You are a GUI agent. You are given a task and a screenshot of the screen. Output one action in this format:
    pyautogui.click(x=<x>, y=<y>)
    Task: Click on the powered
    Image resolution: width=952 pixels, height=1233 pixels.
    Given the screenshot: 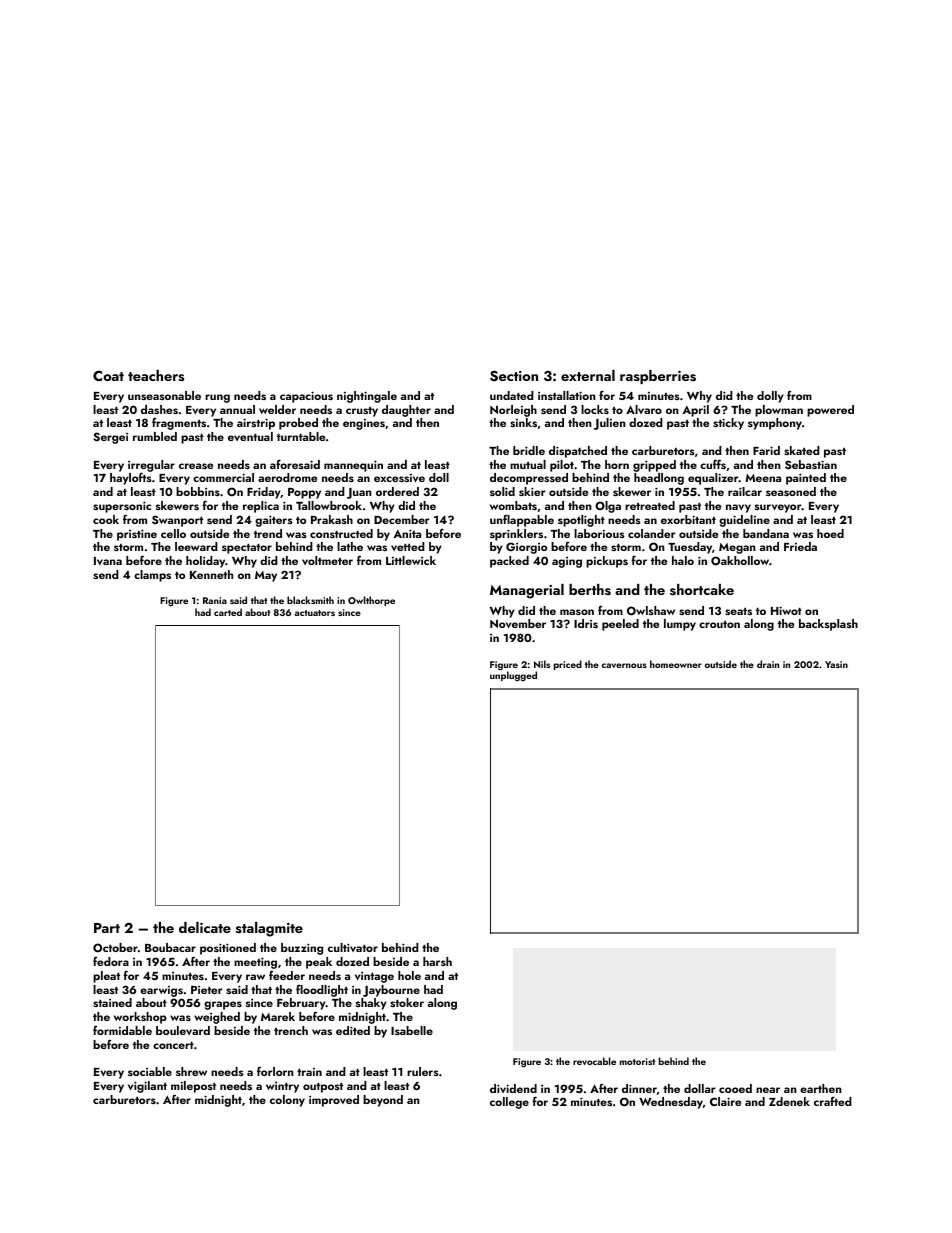 What is the action you would take?
    pyautogui.click(x=830, y=411)
